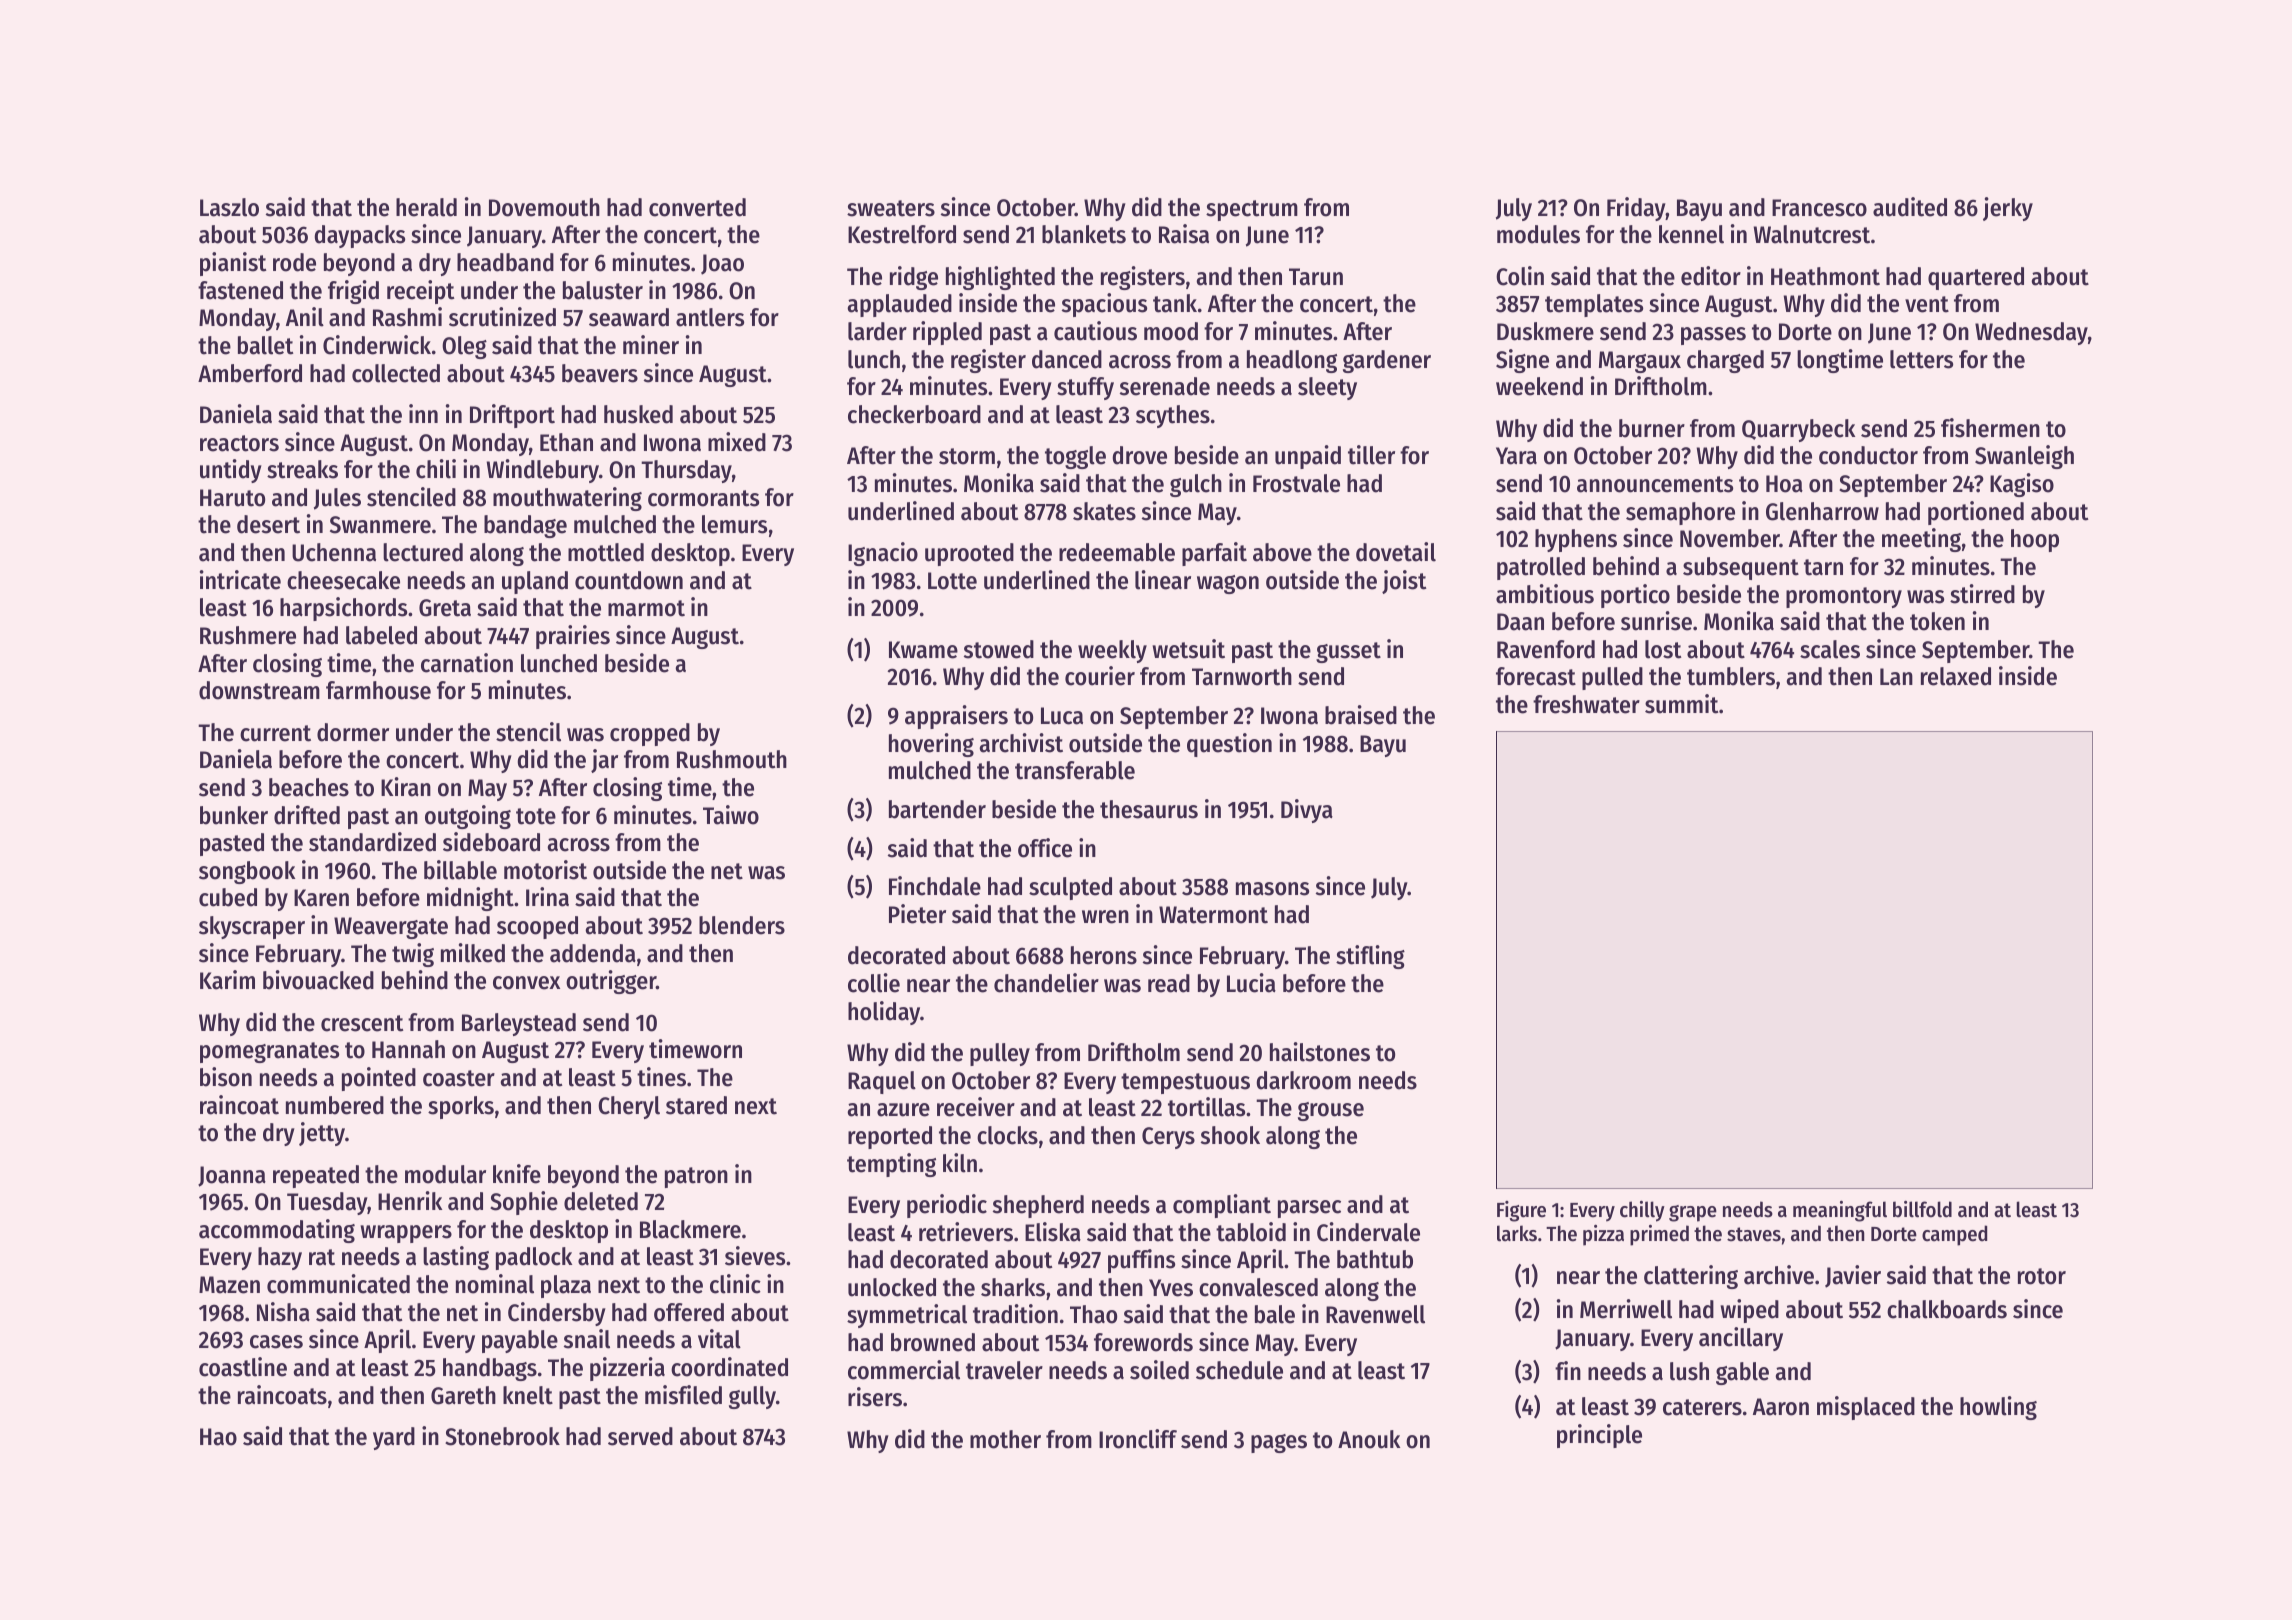 The height and width of the screenshot is (1620, 2292). What do you see at coordinates (394, 1438) in the screenshot?
I see `yard` at bounding box center [394, 1438].
